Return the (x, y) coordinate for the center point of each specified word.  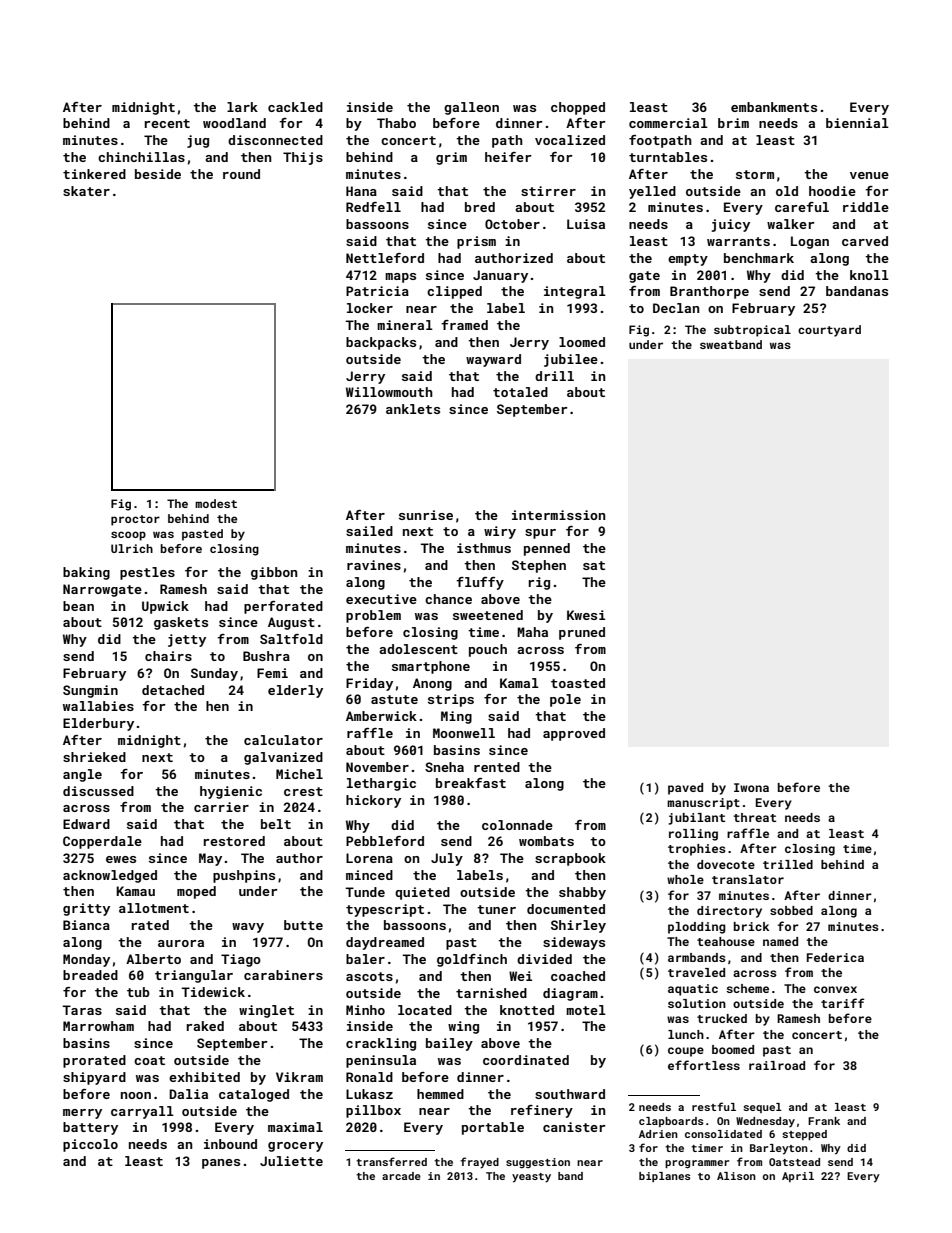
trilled (788, 864)
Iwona (751, 787)
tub (138, 992)
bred (480, 207)
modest (216, 503)
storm (755, 174)
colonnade (517, 825)
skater (86, 191)
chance (448, 599)
